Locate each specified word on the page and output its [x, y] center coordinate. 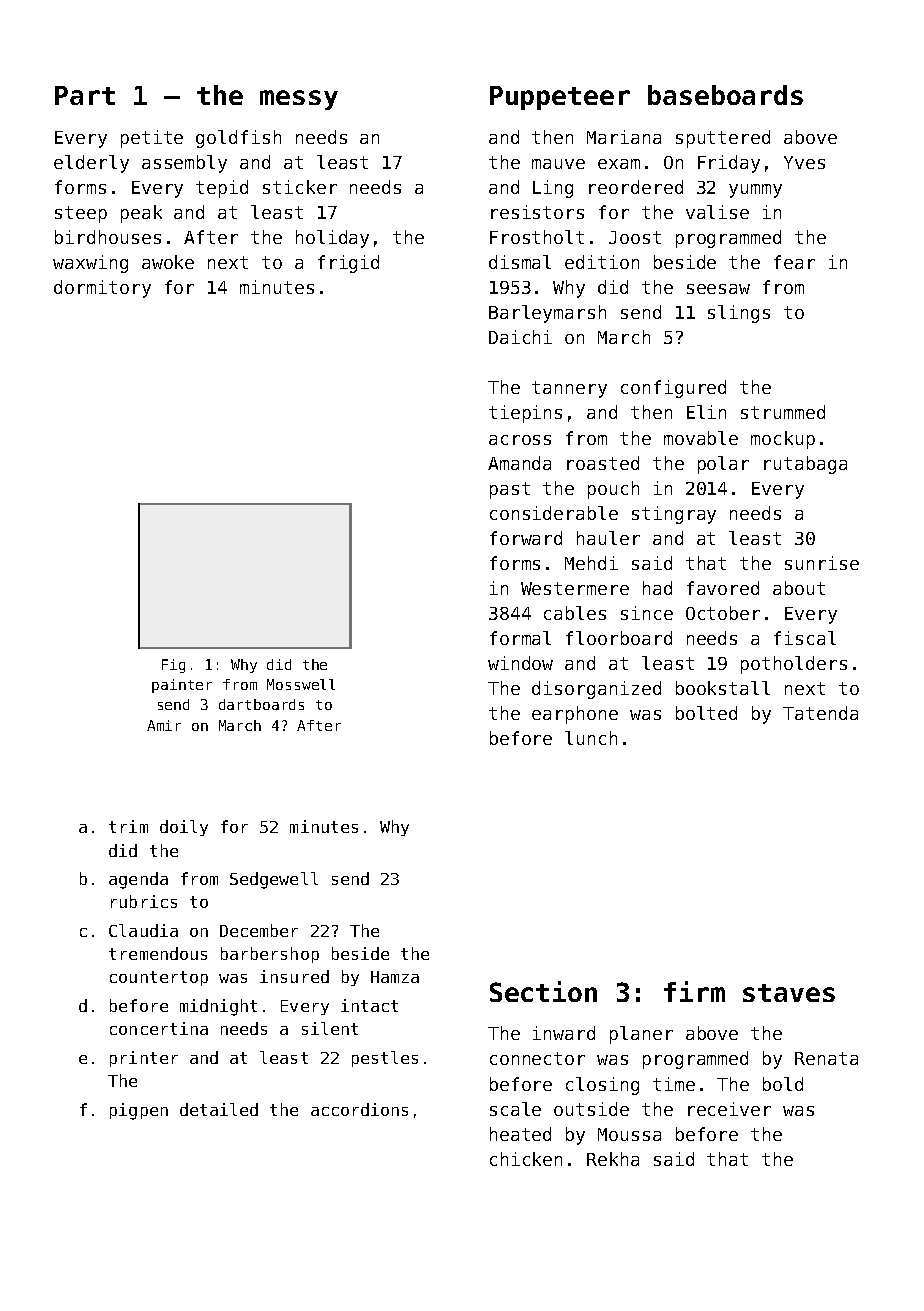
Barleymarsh [547, 314]
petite [152, 139]
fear [794, 262]
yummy [755, 191]
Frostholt [537, 237]
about [799, 588]
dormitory [102, 289]
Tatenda [820, 713]
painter [182, 686]
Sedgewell [274, 880]
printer [144, 1059]
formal [520, 638]
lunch [591, 738]
